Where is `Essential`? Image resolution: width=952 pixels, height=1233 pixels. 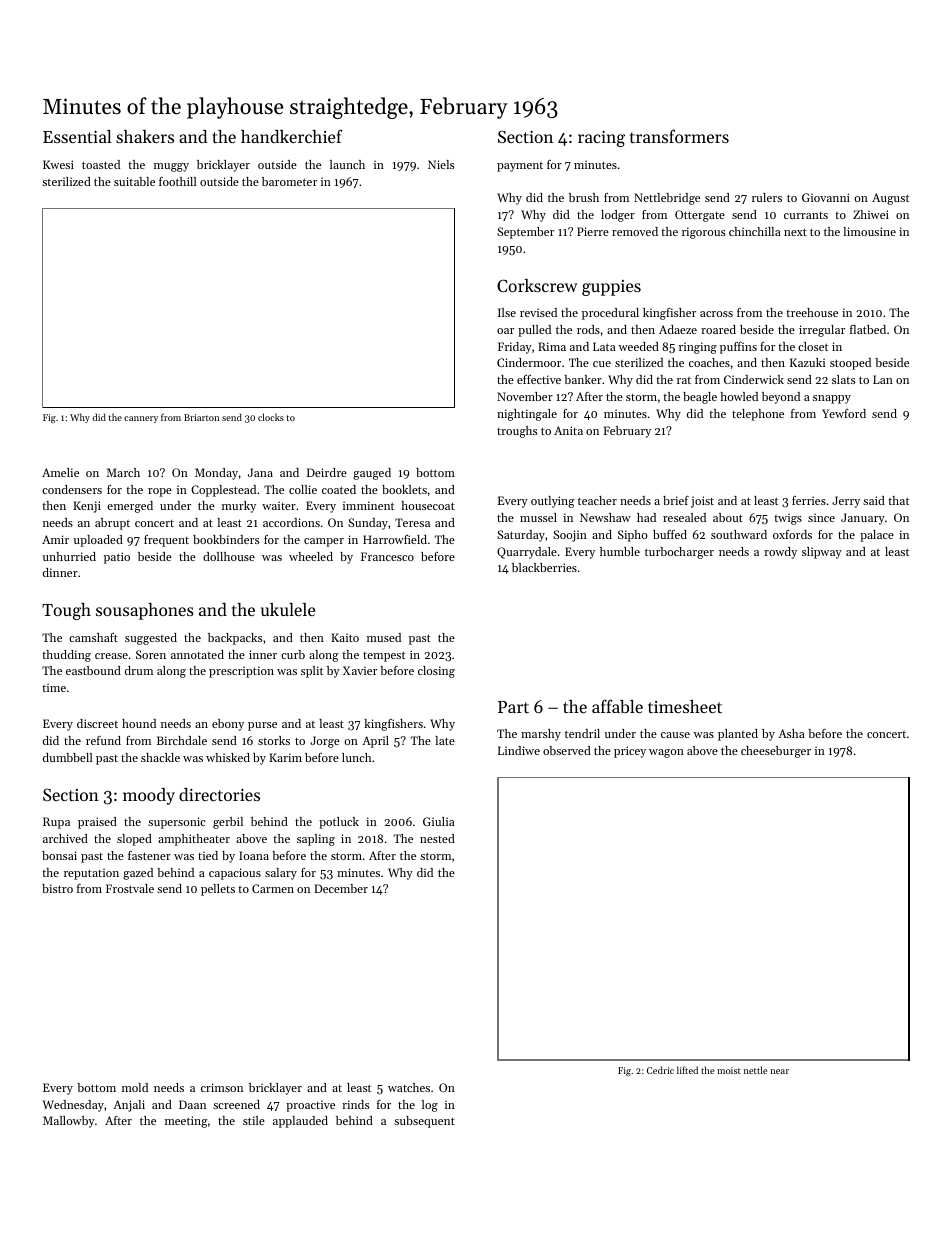
Essential is located at coordinates (77, 136).
